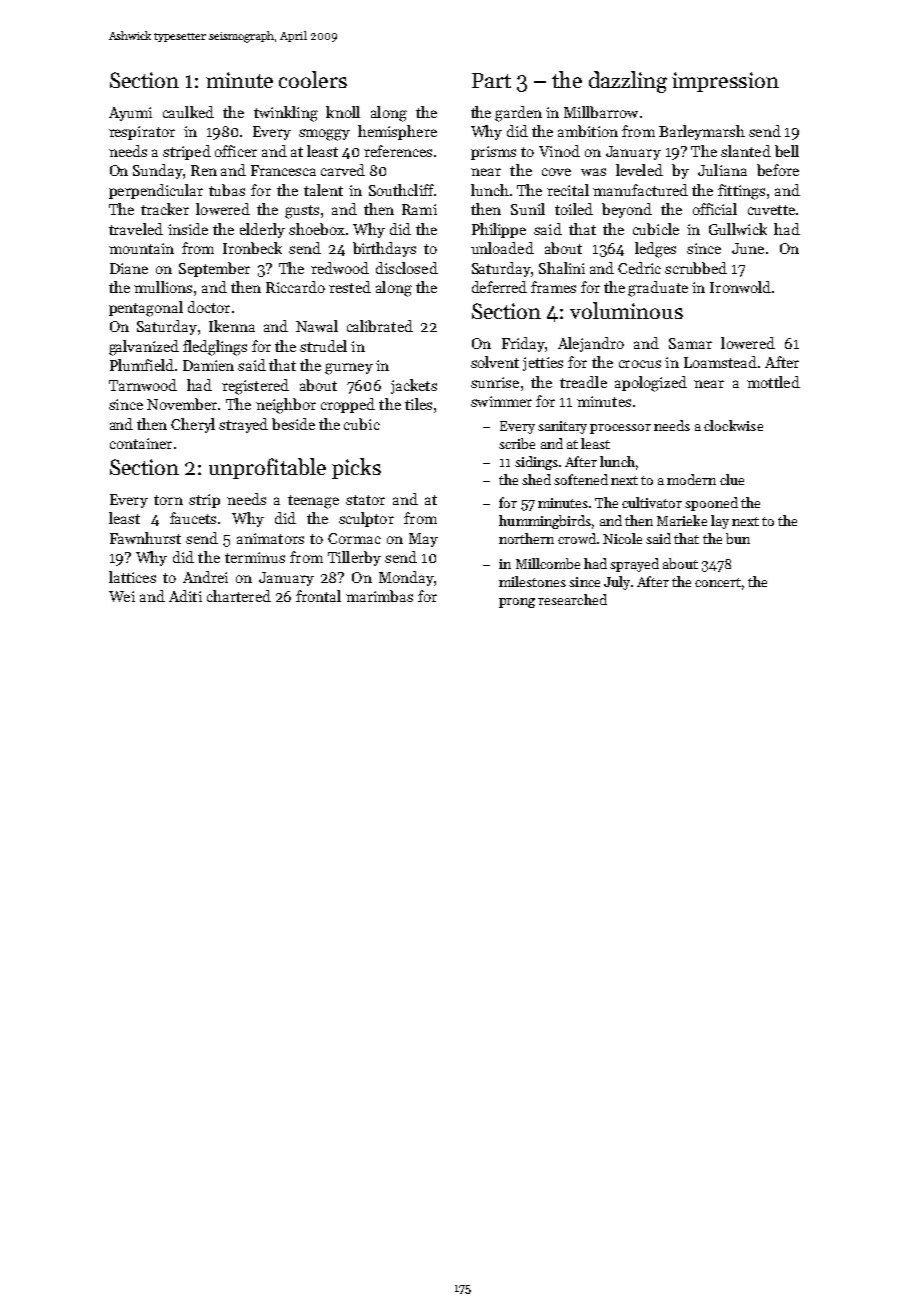  I want to click on disclosed, so click(407, 268).
